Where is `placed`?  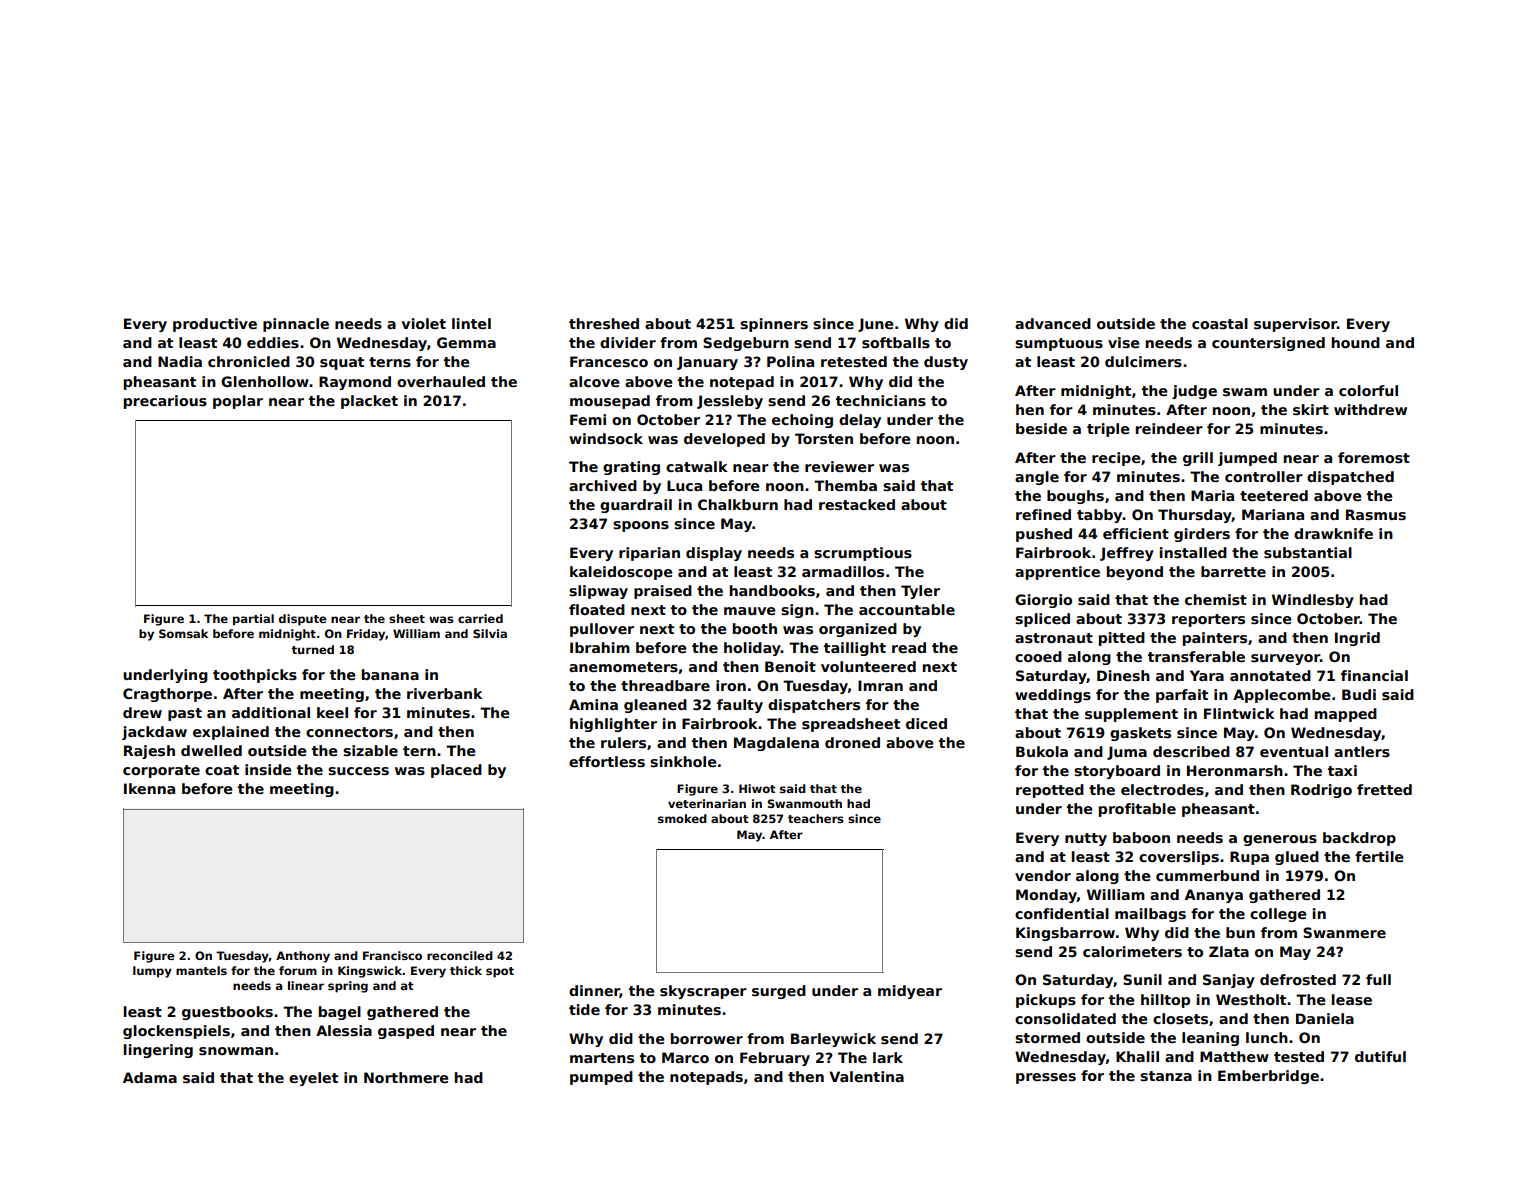 placed is located at coordinates (456, 771).
